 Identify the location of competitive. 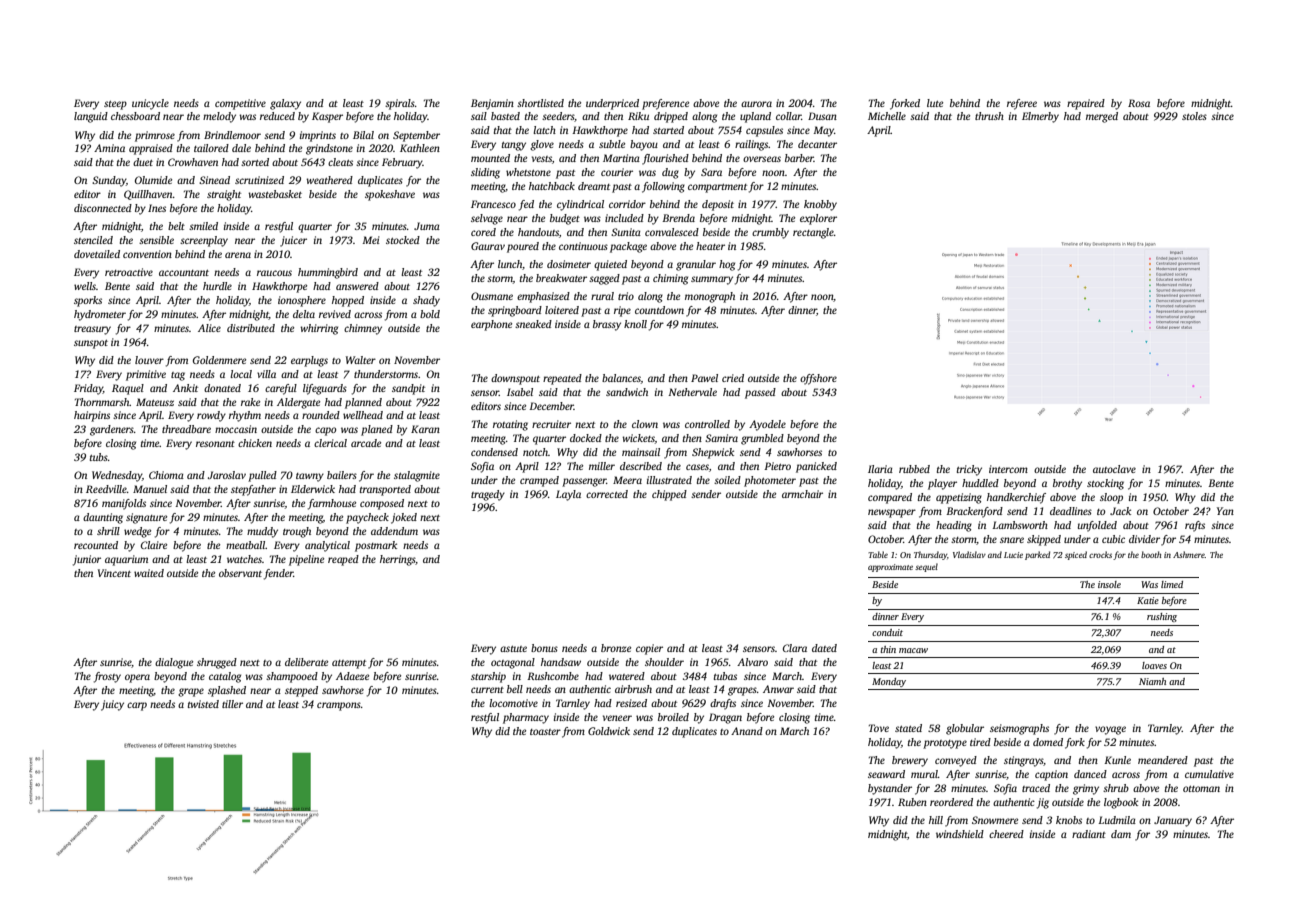
(240, 104).
